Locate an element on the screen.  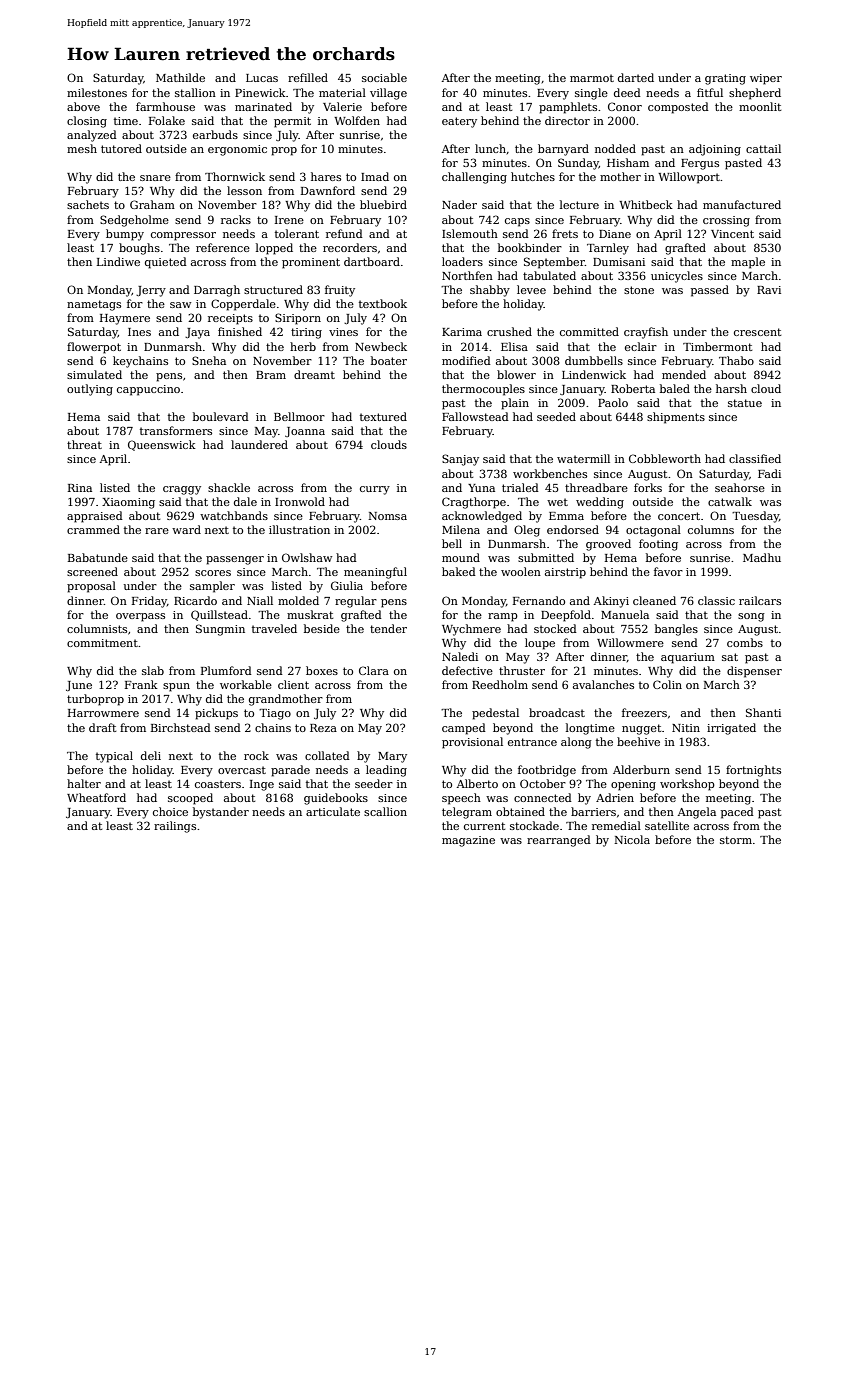
darted is located at coordinates (636, 77).
